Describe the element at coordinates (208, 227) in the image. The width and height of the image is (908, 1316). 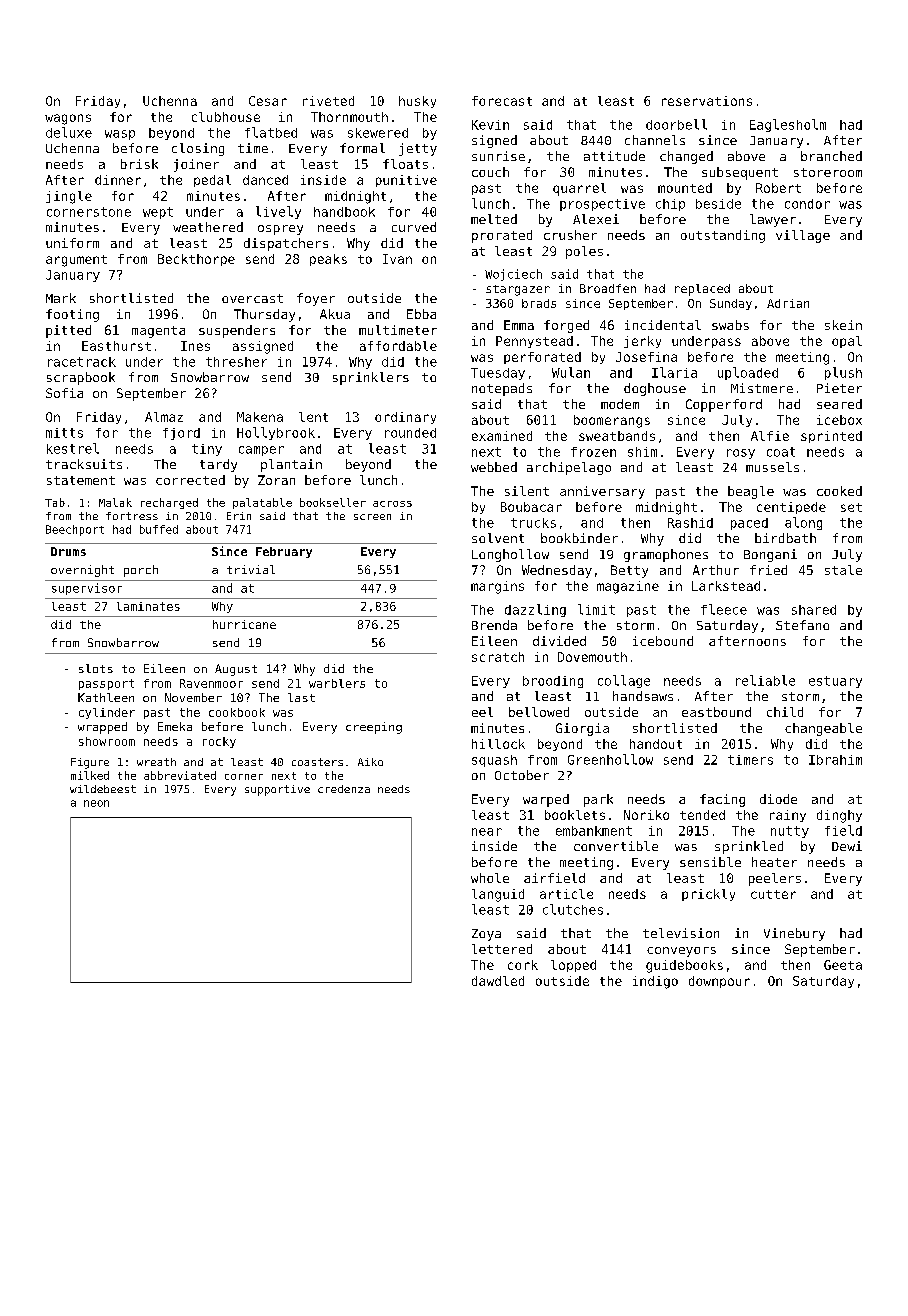
I see `weathered` at that location.
